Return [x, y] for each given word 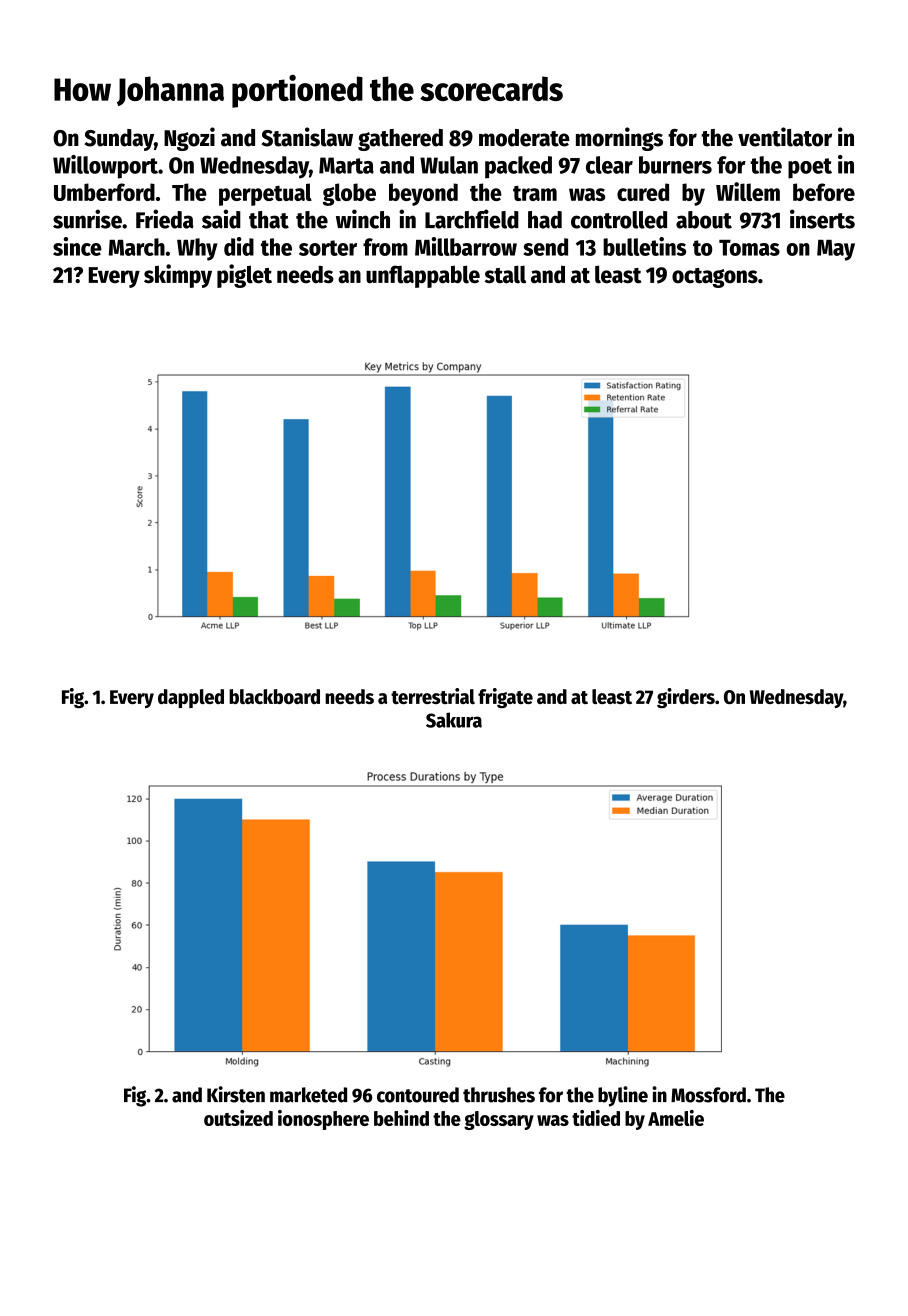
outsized [238, 1118]
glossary [499, 1120]
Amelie [676, 1118]
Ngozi [189, 139]
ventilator [785, 137]
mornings [619, 139]
